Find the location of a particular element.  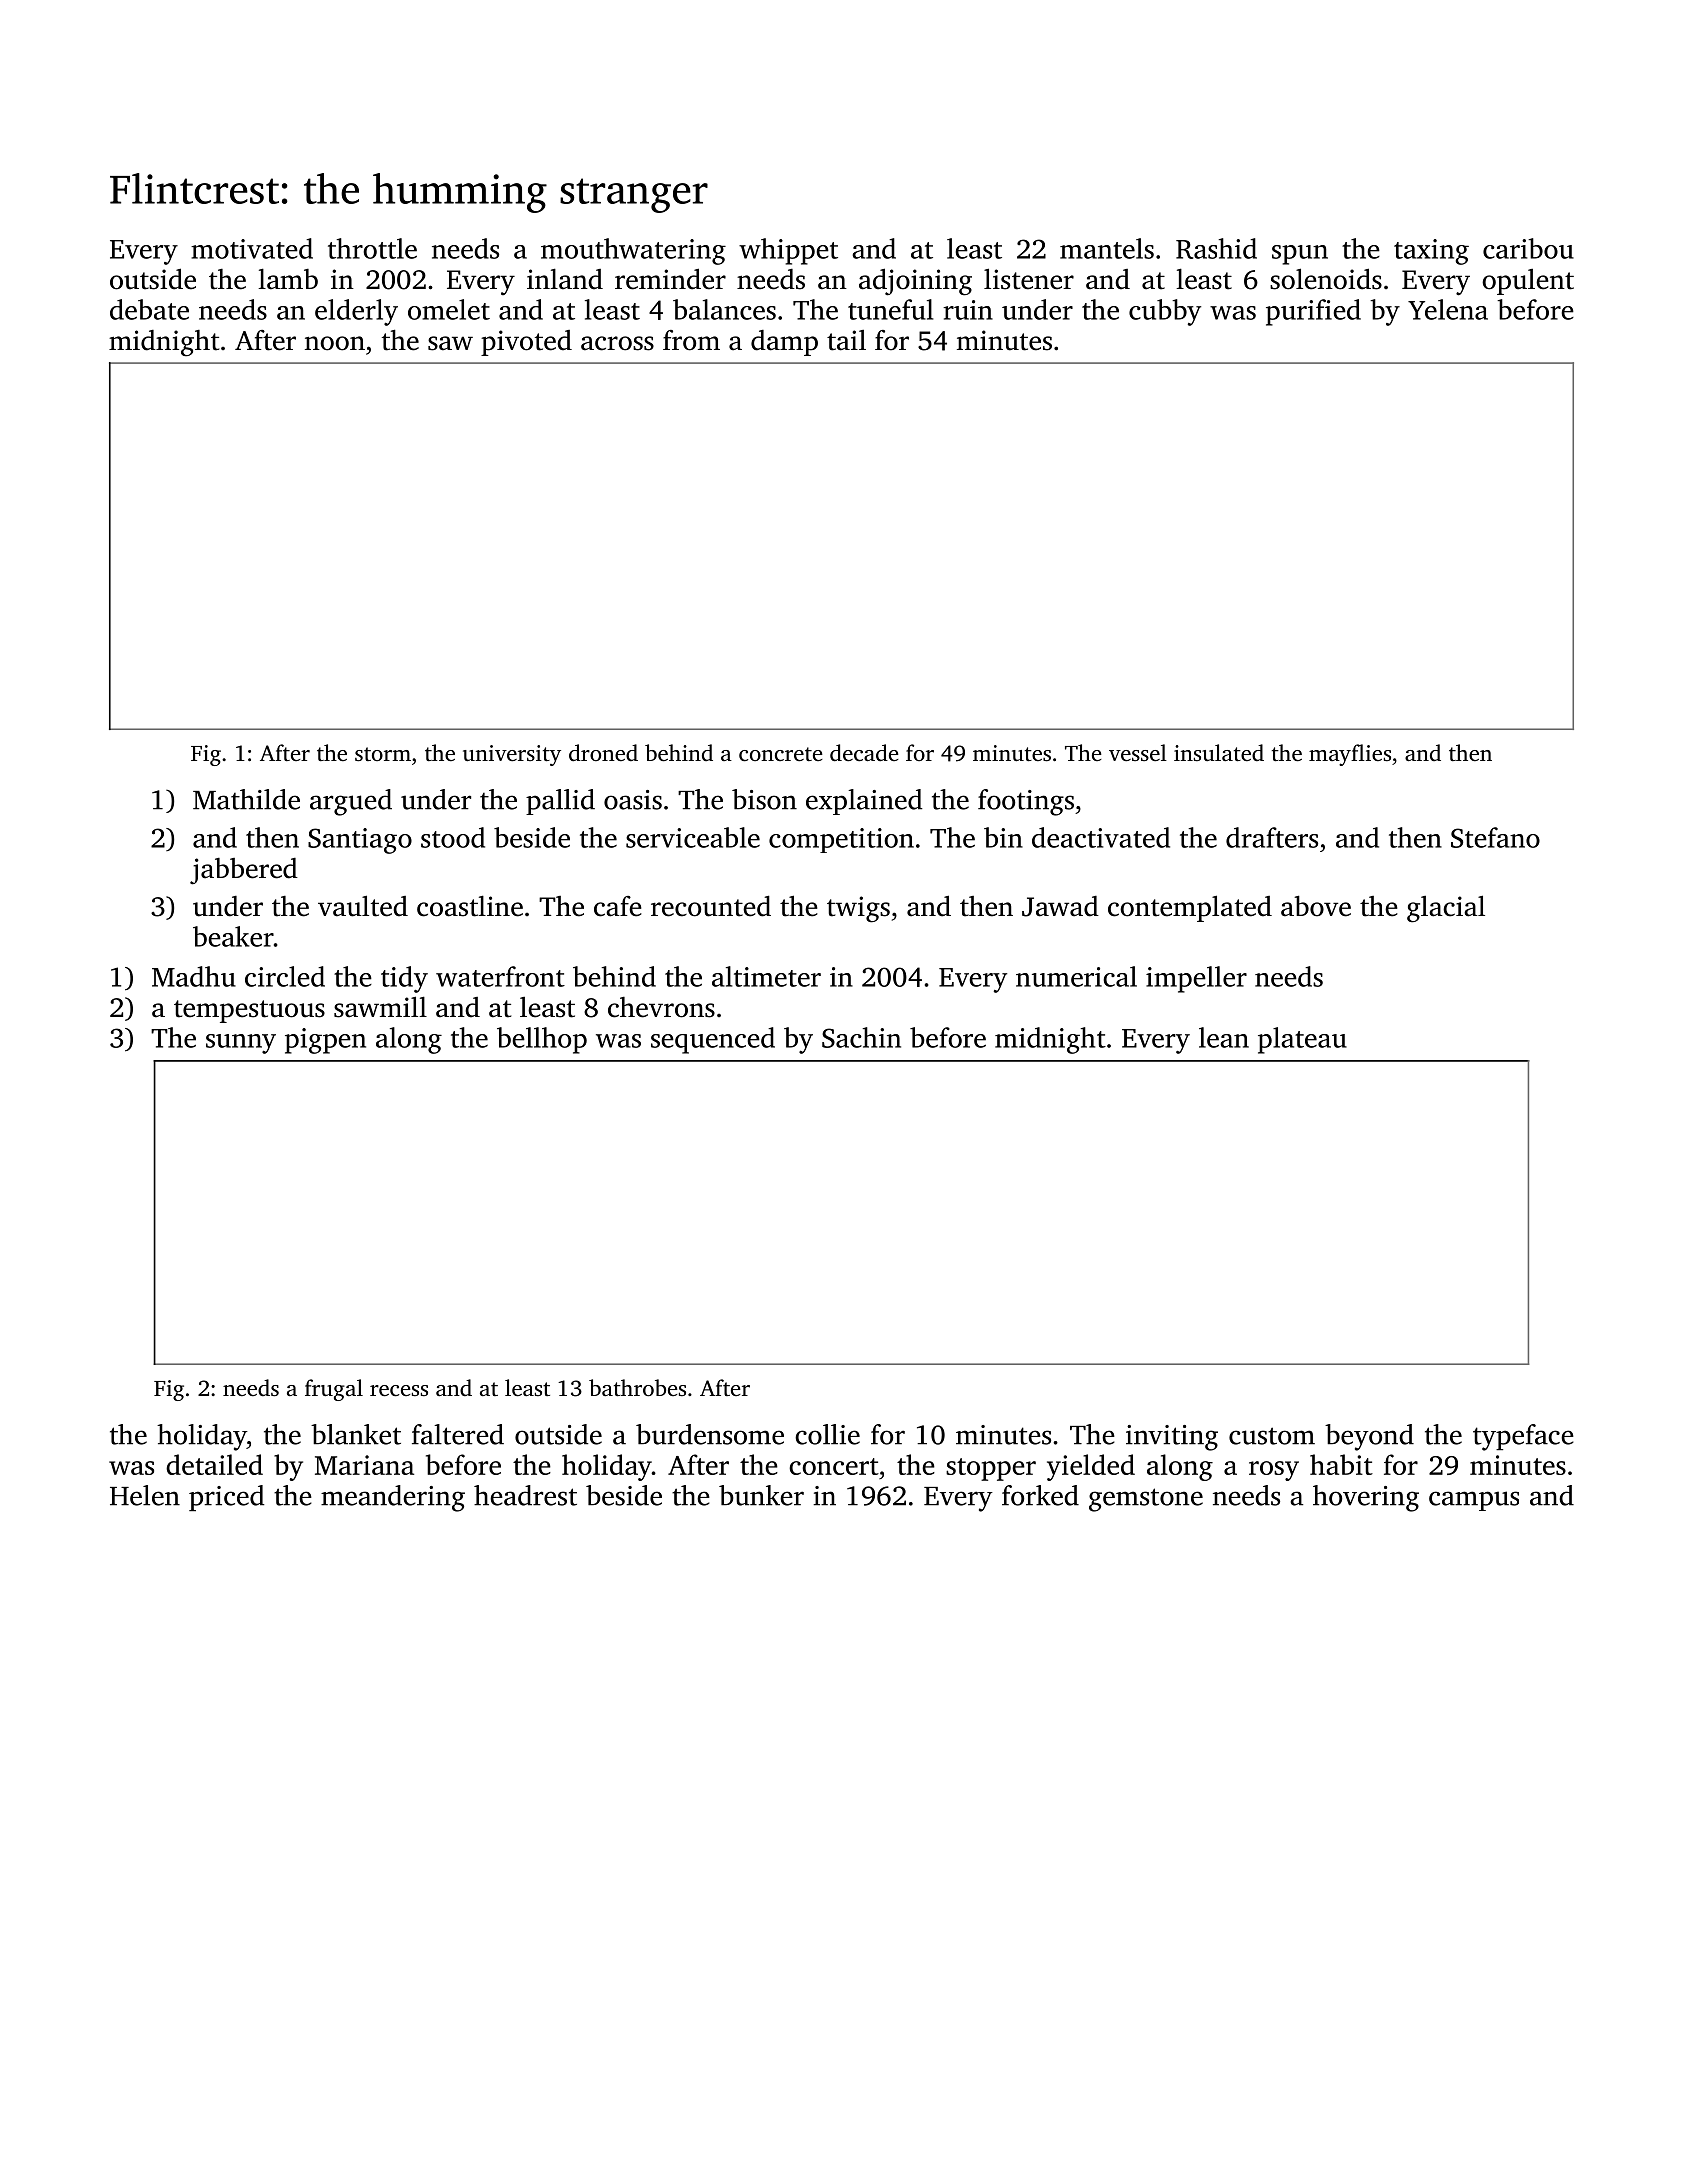

glacial is located at coordinates (1446, 909).
